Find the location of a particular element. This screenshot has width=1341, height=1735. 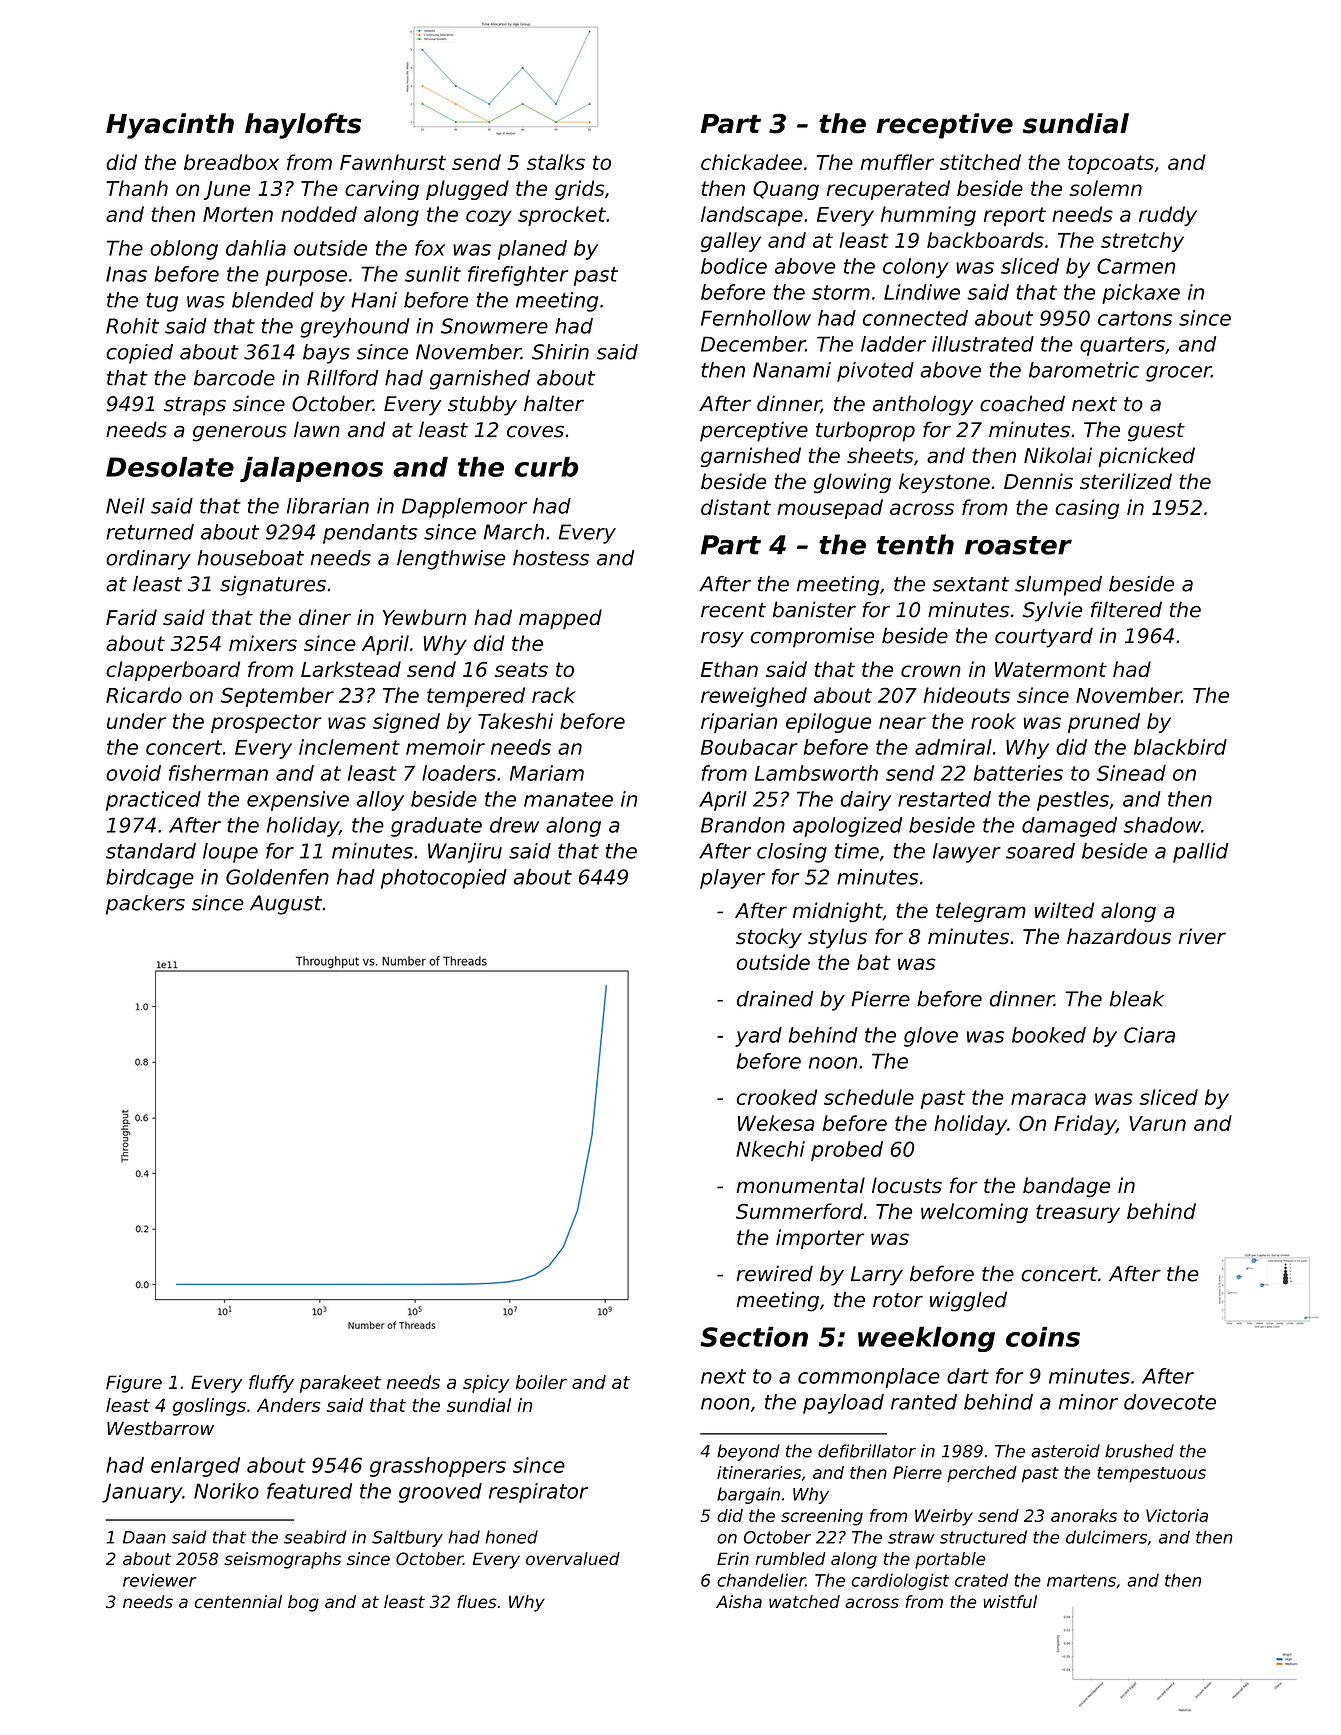

Erin is located at coordinates (733, 1558).
